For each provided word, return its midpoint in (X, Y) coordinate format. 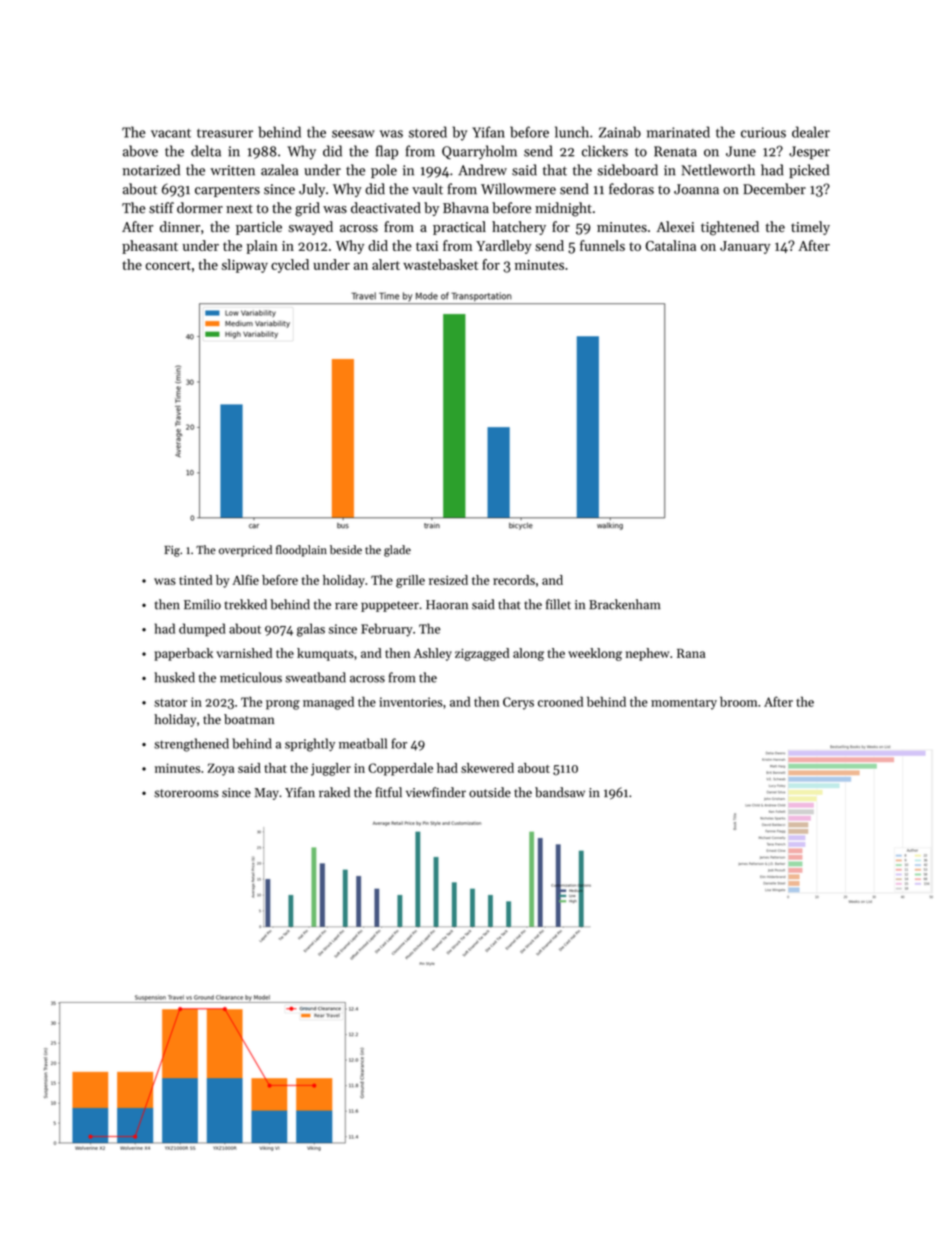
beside (346, 550)
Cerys (518, 703)
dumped (202, 630)
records (514, 580)
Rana (691, 653)
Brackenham (625, 604)
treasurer (225, 133)
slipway (245, 266)
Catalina (671, 245)
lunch (572, 132)
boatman (249, 719)
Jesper (809, 153)
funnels (602, 245)
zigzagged (482, 654)
